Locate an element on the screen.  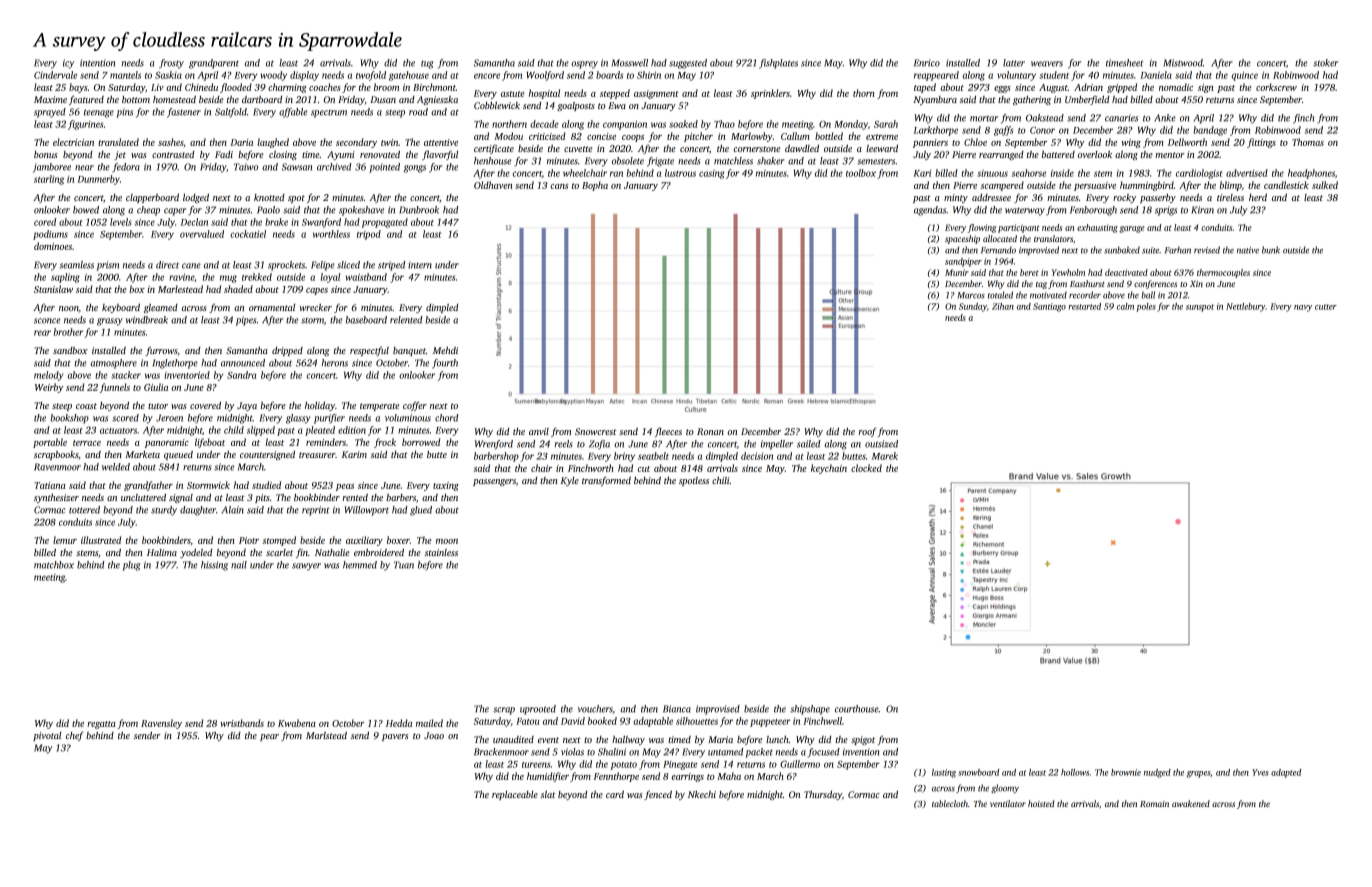
Marek is located at coordinates (885, 456).
